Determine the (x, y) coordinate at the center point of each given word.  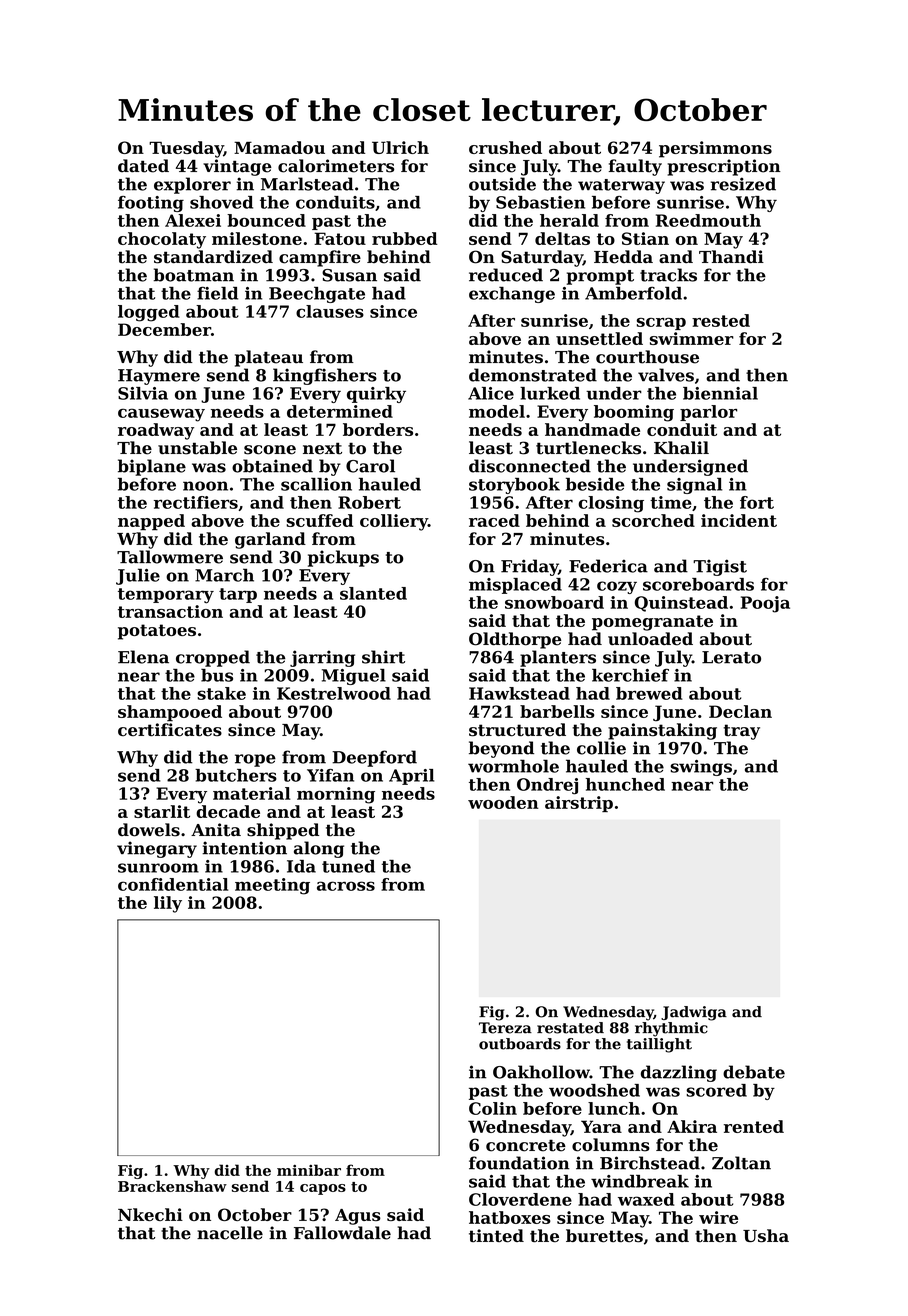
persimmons (715, 149)
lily (168, 904)
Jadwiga (694, 1013)
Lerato (731, 657)
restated (570, 1028)
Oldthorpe (515, 640)
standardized (213, 257)
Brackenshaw (172, 1186)
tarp (238, 595)
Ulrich (400, 147)
